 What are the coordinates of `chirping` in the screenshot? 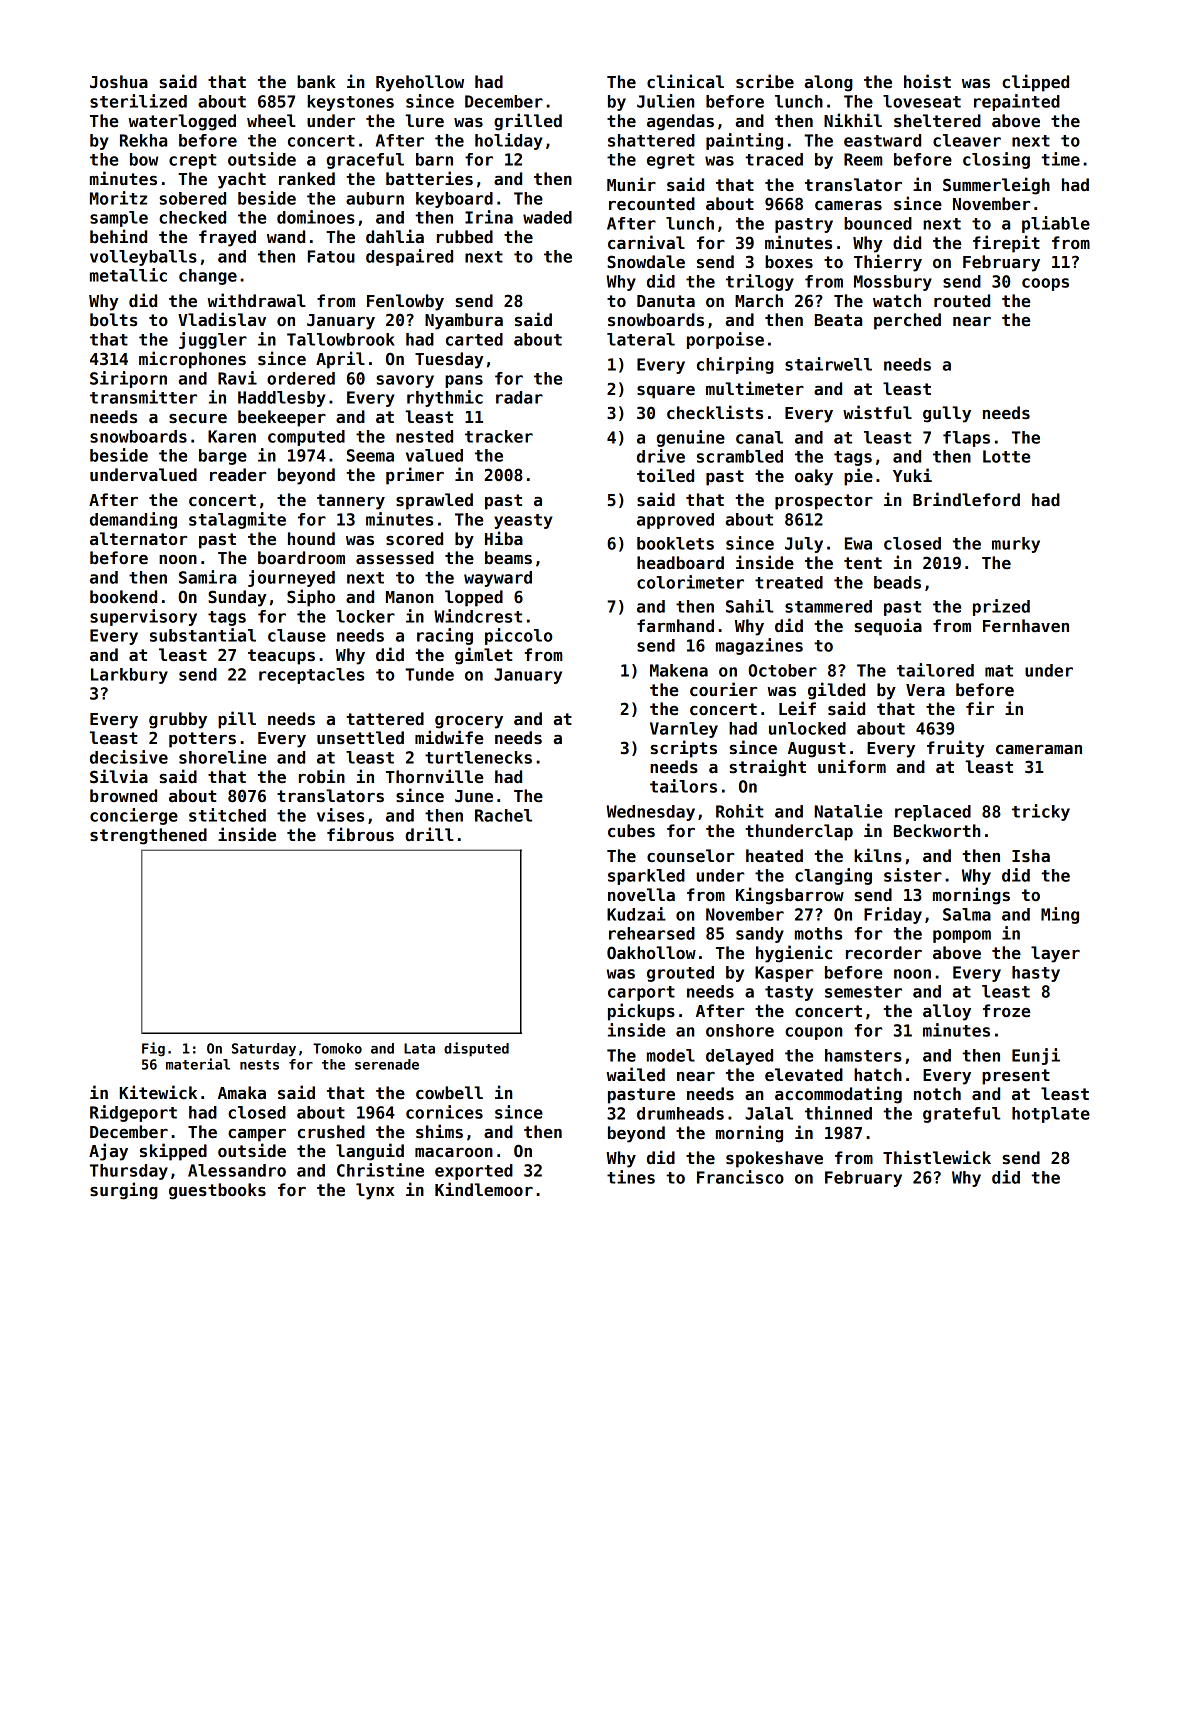 It's located at (735, 365).
